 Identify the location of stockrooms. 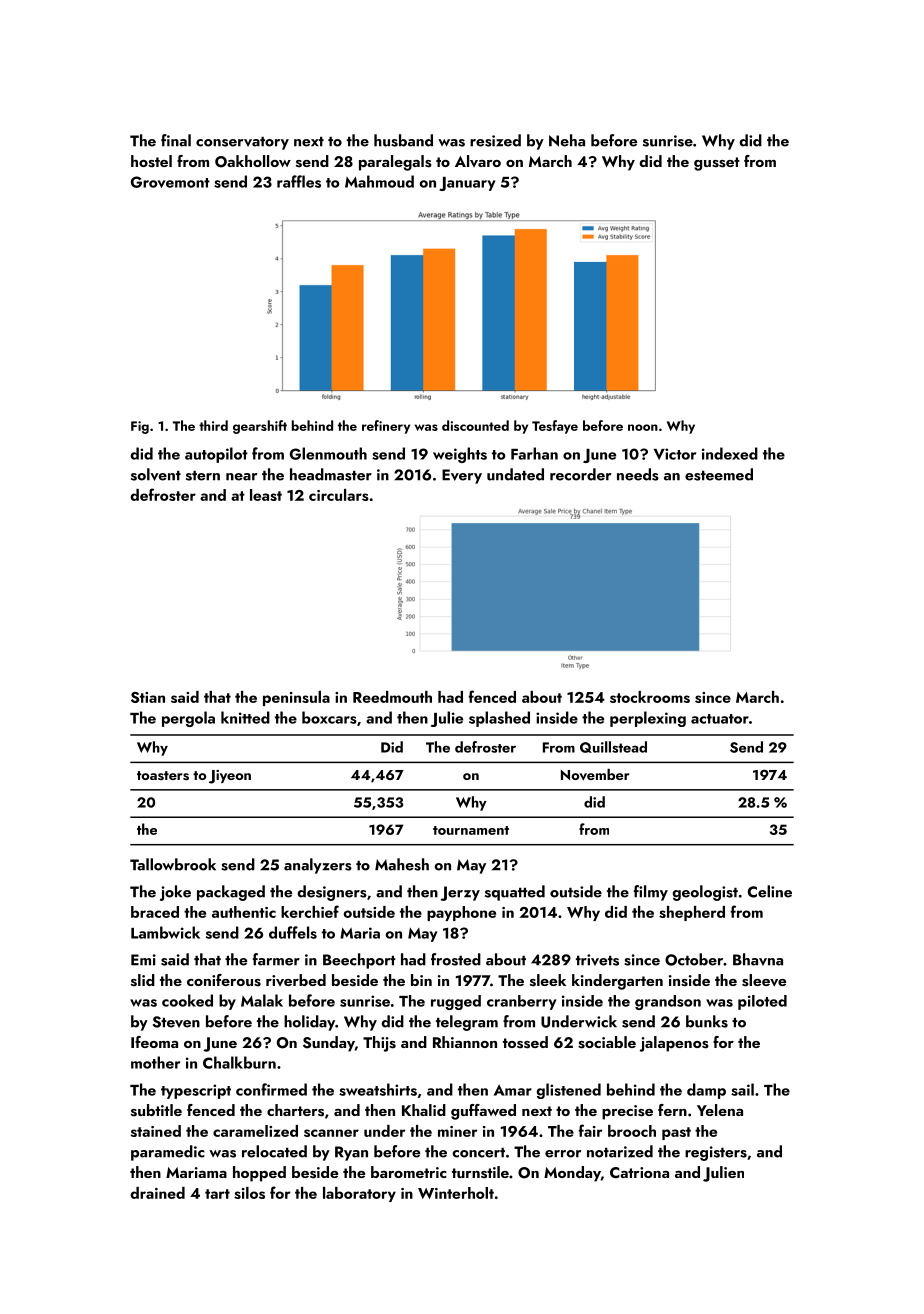
(650, 697).
